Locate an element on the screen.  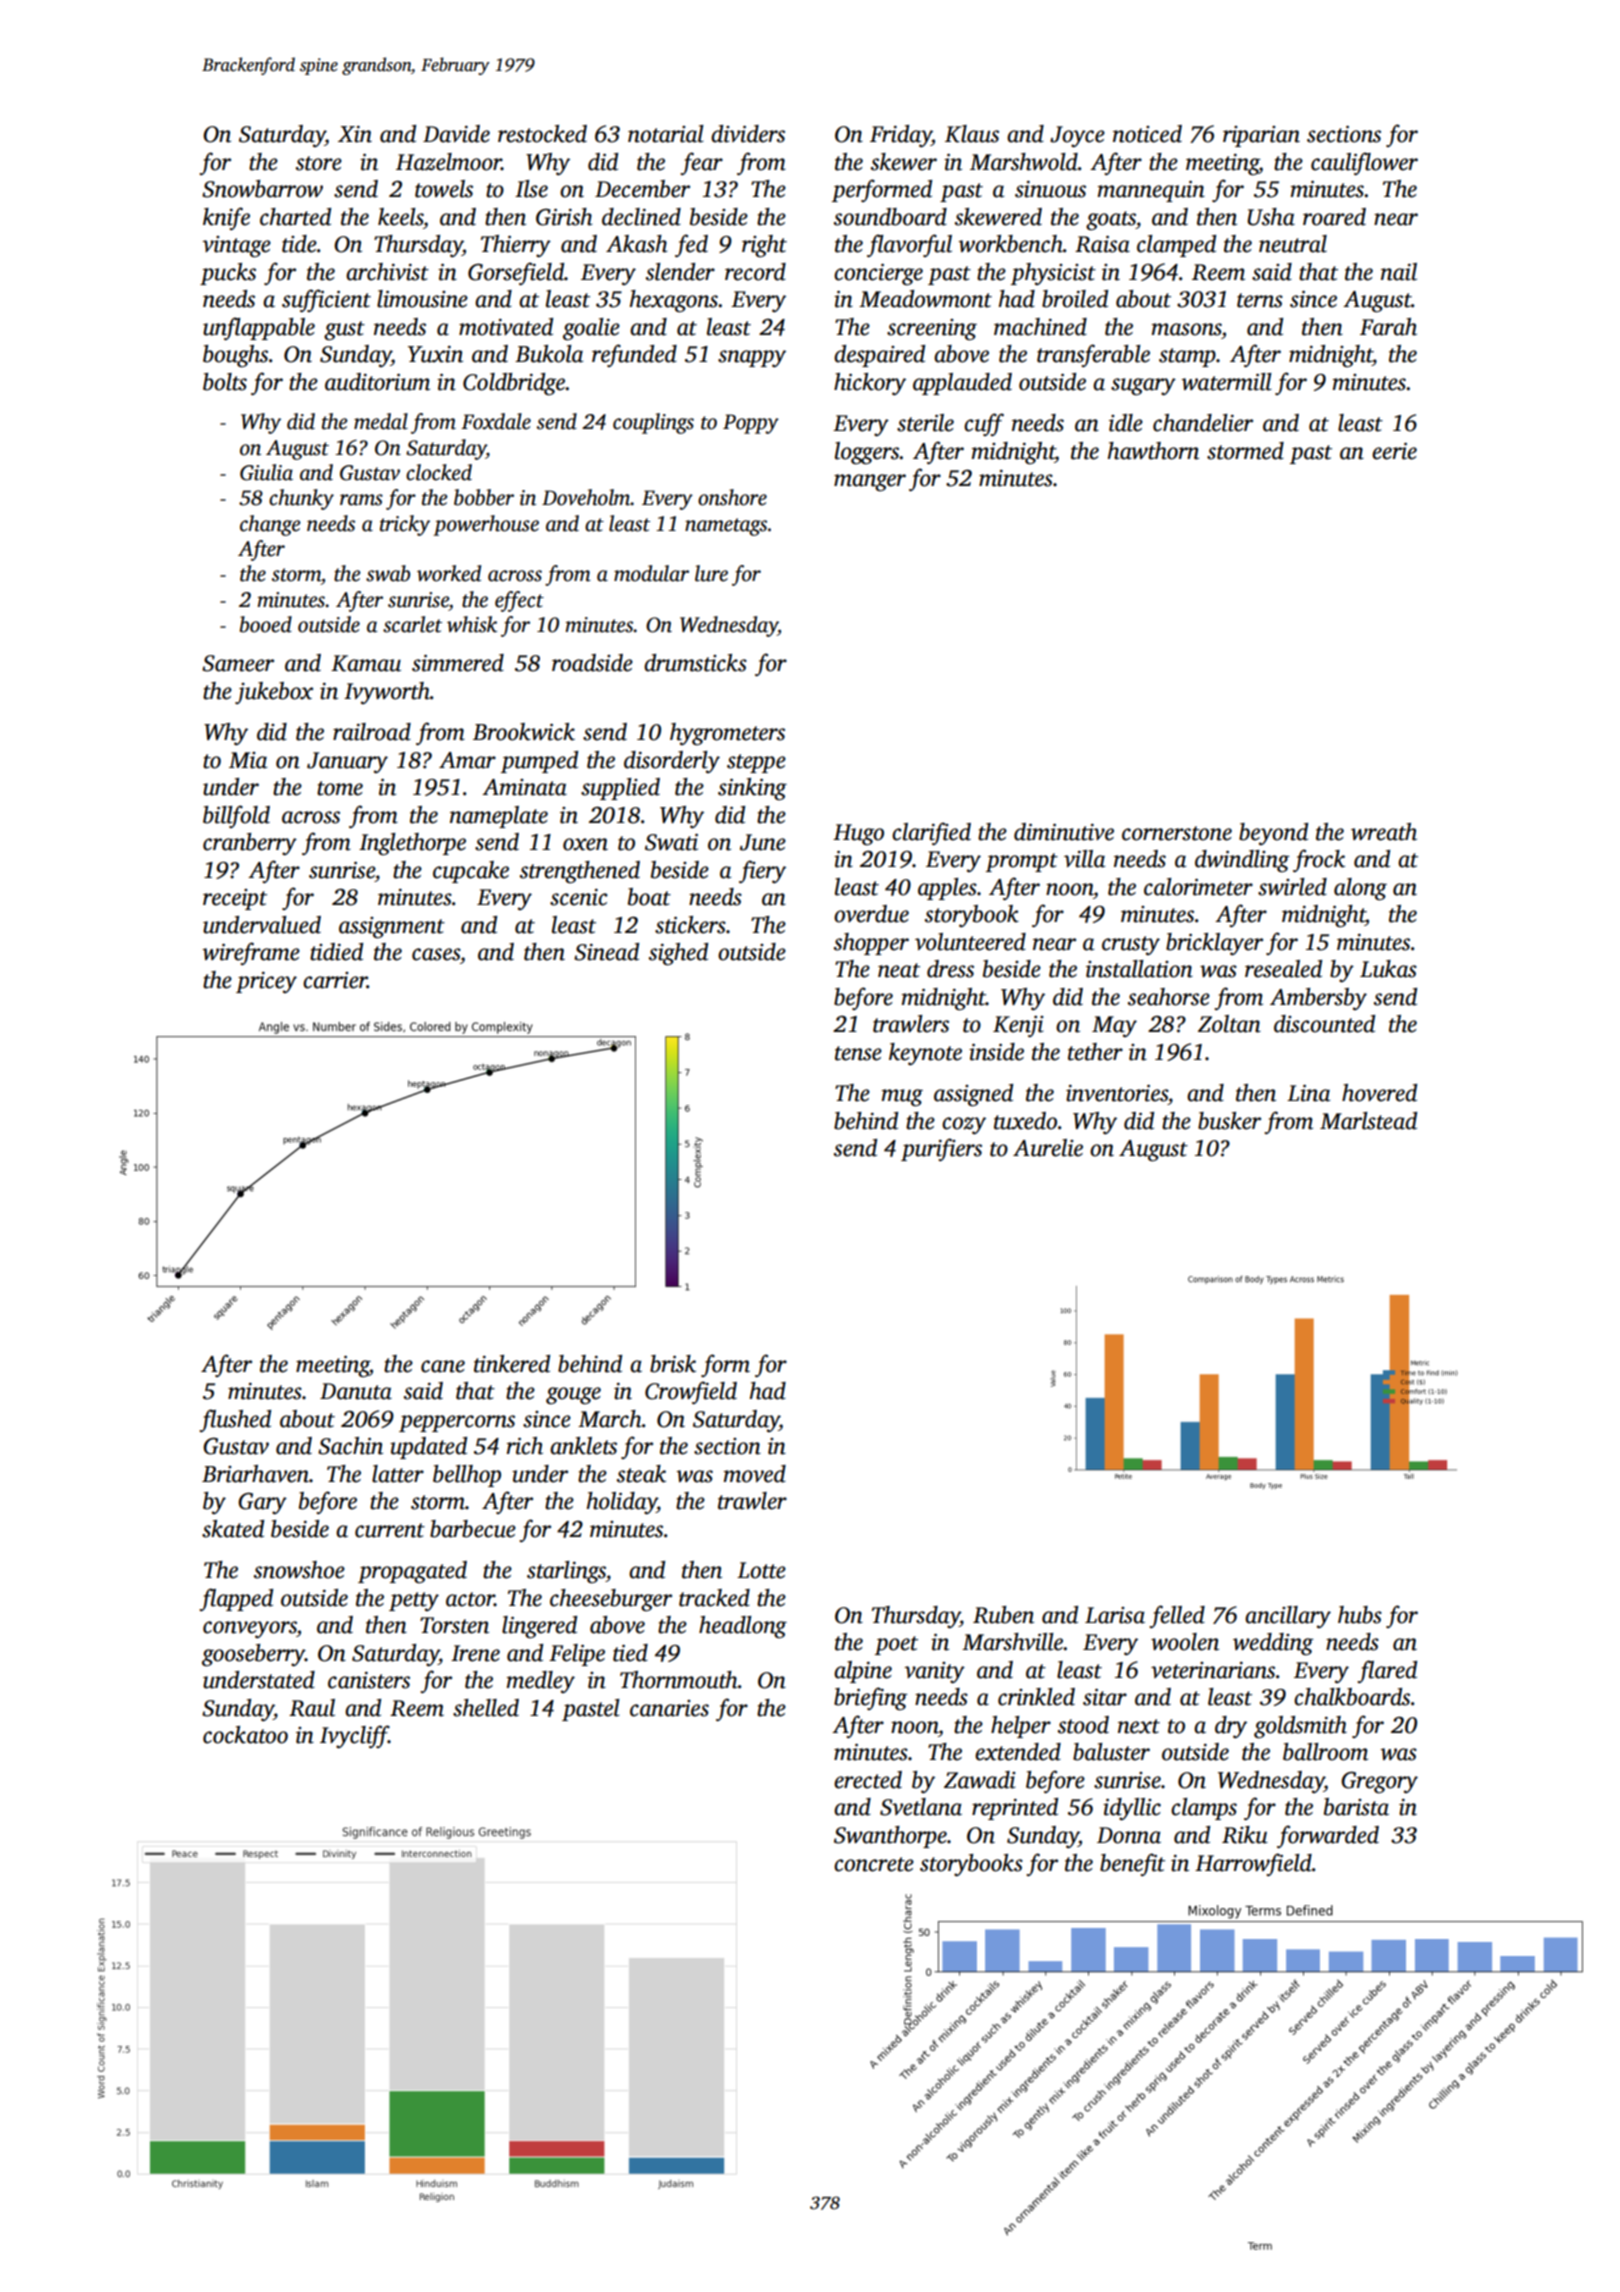
idle is located at coordinates (1126, 423).
